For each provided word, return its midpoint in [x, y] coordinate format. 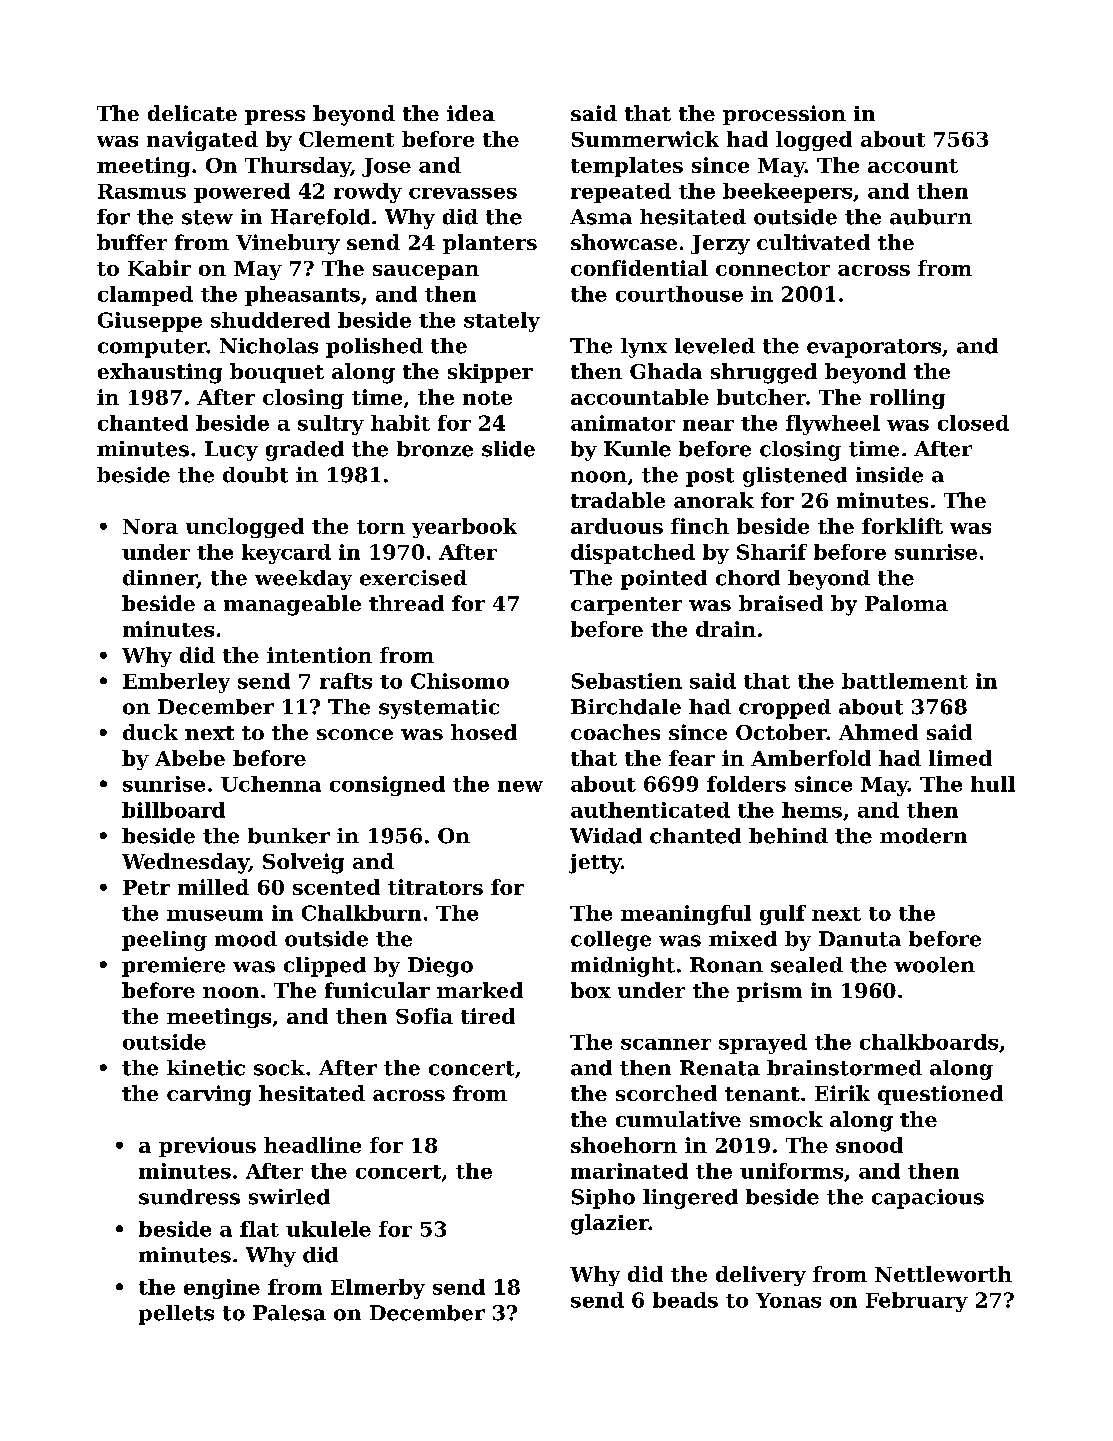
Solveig [303, 863]
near [708, 425]
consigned [387, 786]
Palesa [289, 1313]
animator [623, 423]
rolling [907, 399]
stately [502, 322]
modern [923, 836]
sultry [331, 425]
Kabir [159, 268]
